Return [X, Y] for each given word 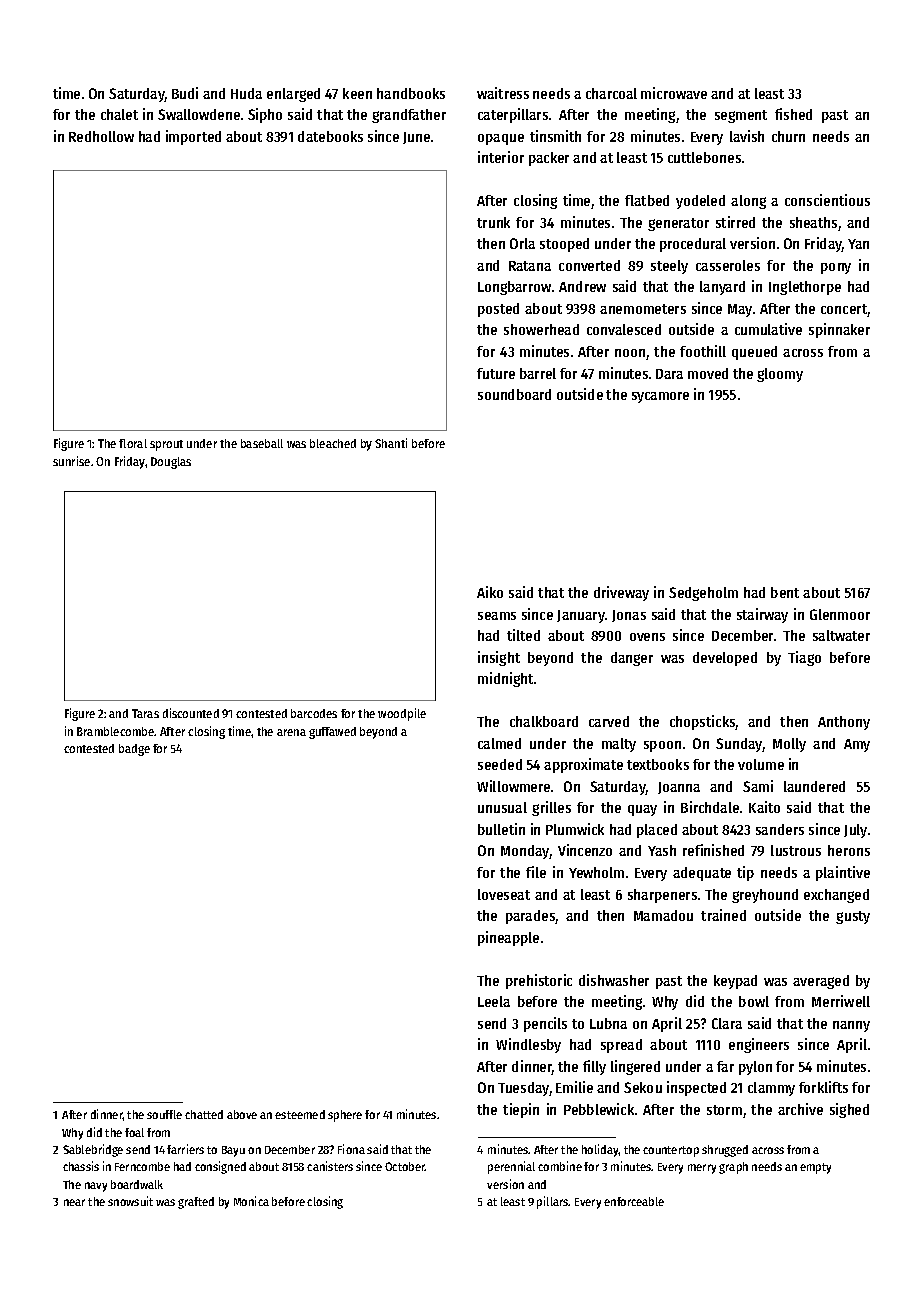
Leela [494, 1001]
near [74, 1202]
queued [754, 353]
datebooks [330, 136]
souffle [164, 1114]
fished [793, 114]
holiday [600, 1150]
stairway [762, 615]
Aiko [490, 592]
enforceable [634, 1201]
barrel [538, 373]
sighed [849, 1110]
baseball [262, 443]
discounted [191, 713]
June [416, 138]
